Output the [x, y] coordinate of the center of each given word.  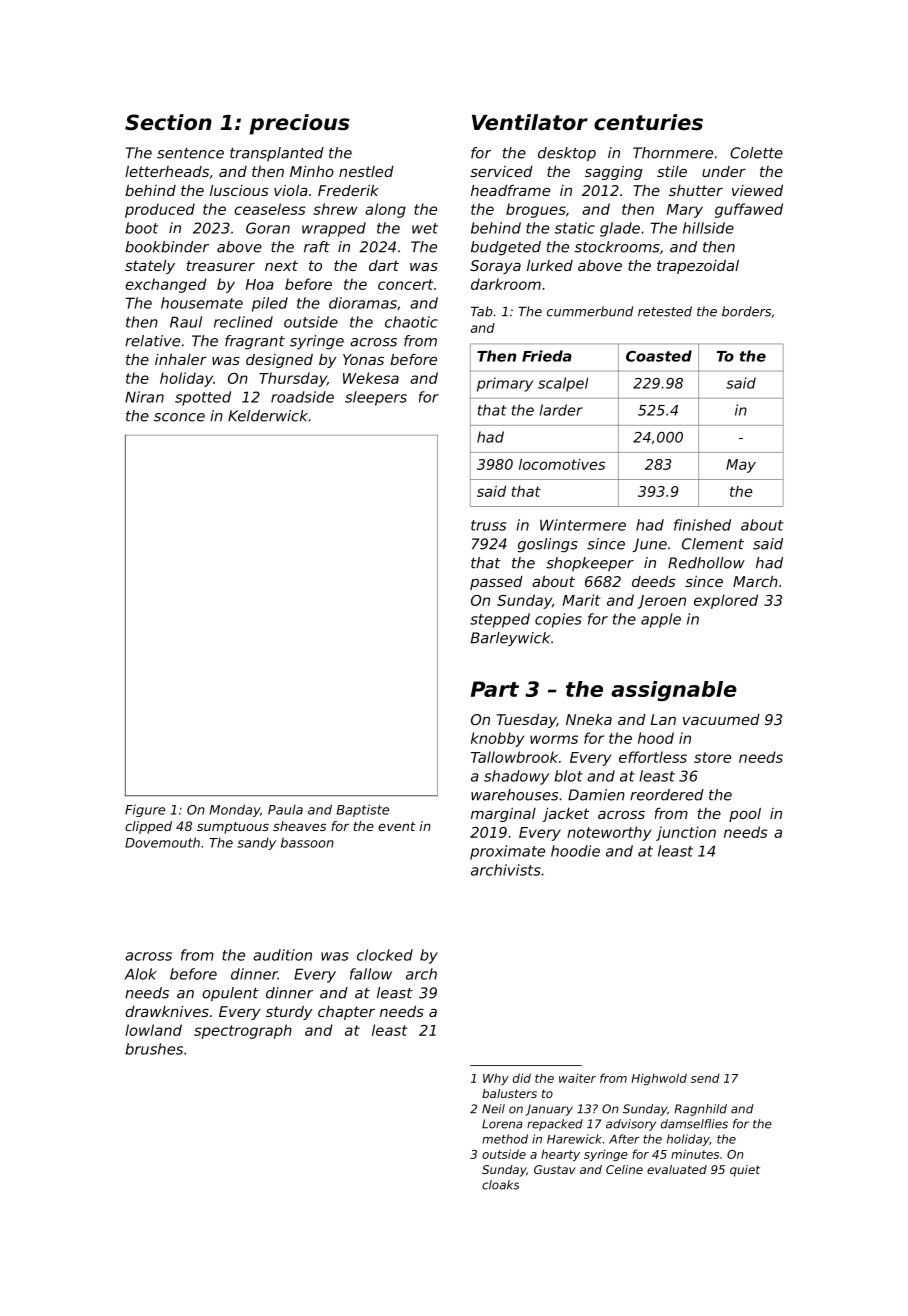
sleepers [376, 398]
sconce [179, 417]
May [741, 466]
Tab [482, 311]
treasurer [221, 265]
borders [746, 311]
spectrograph [243, 1031]
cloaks [500, 1185]
